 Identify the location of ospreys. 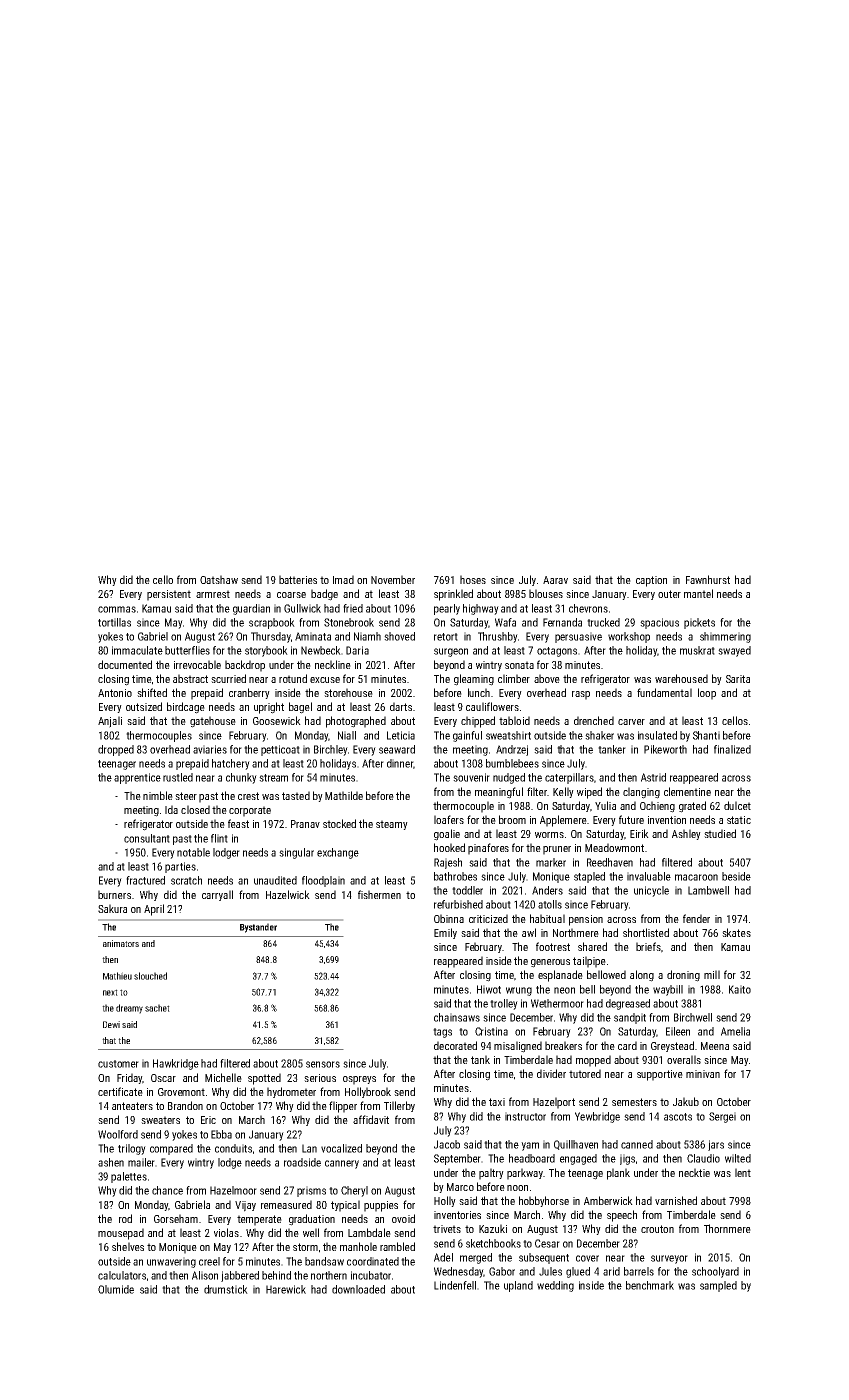
(359, 1080).
